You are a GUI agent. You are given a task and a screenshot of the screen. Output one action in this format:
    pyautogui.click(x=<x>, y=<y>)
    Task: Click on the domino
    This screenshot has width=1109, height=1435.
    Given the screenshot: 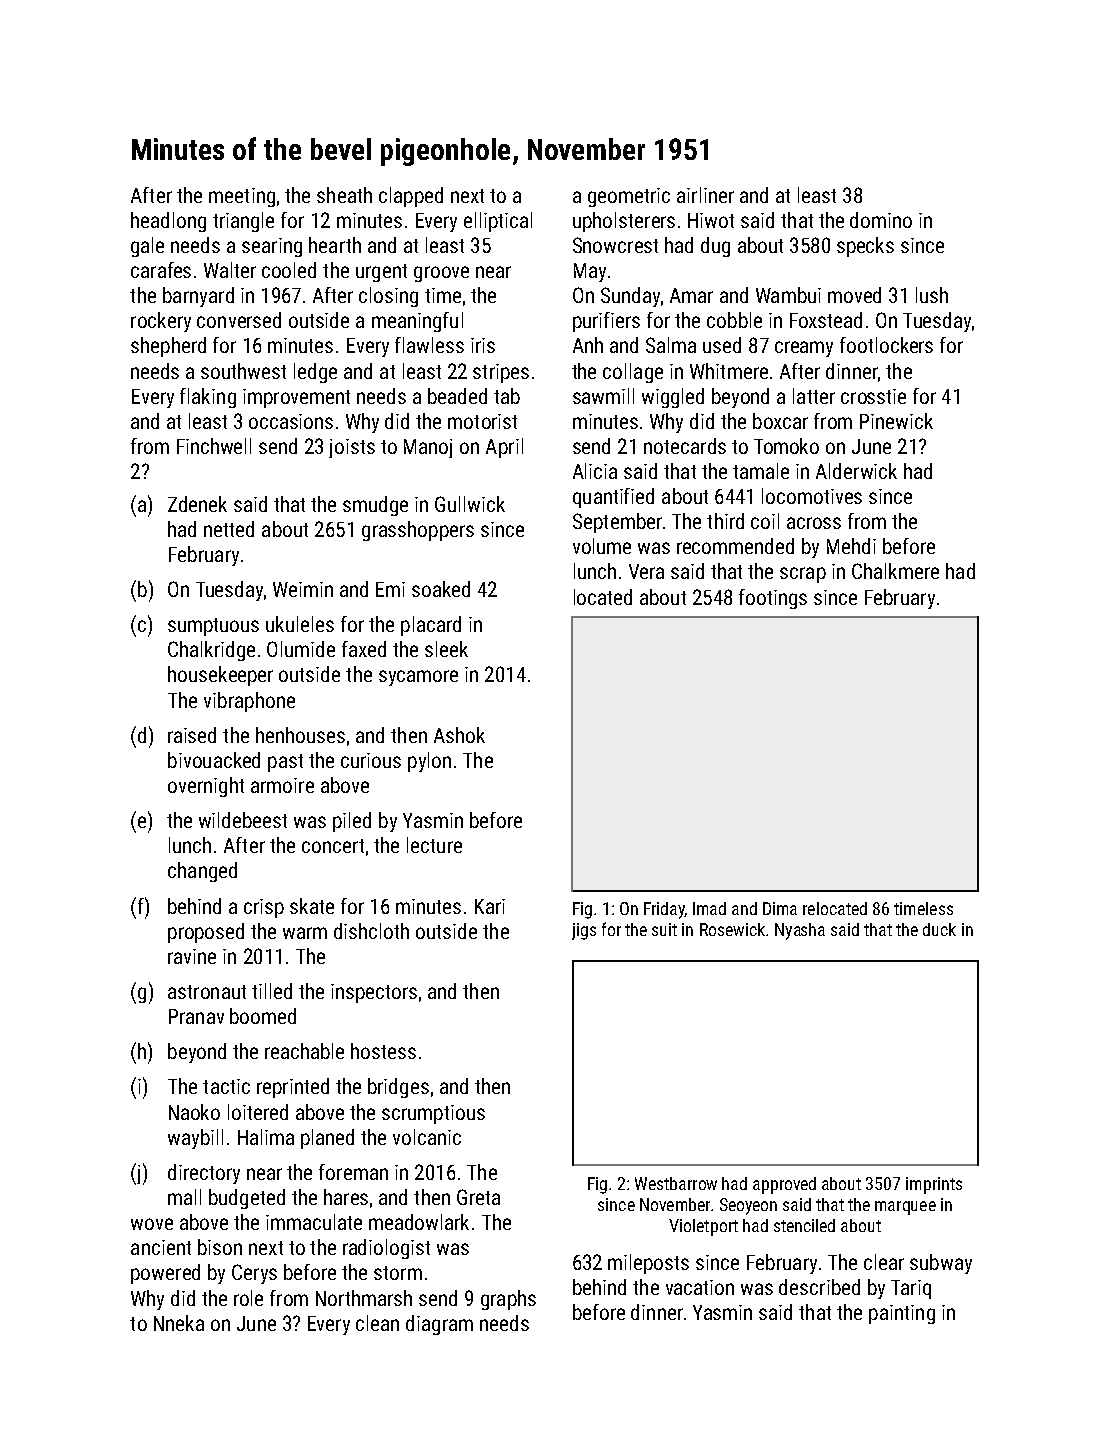 What is the action you would take?
    pyautogui.click(x=881, y=220)
